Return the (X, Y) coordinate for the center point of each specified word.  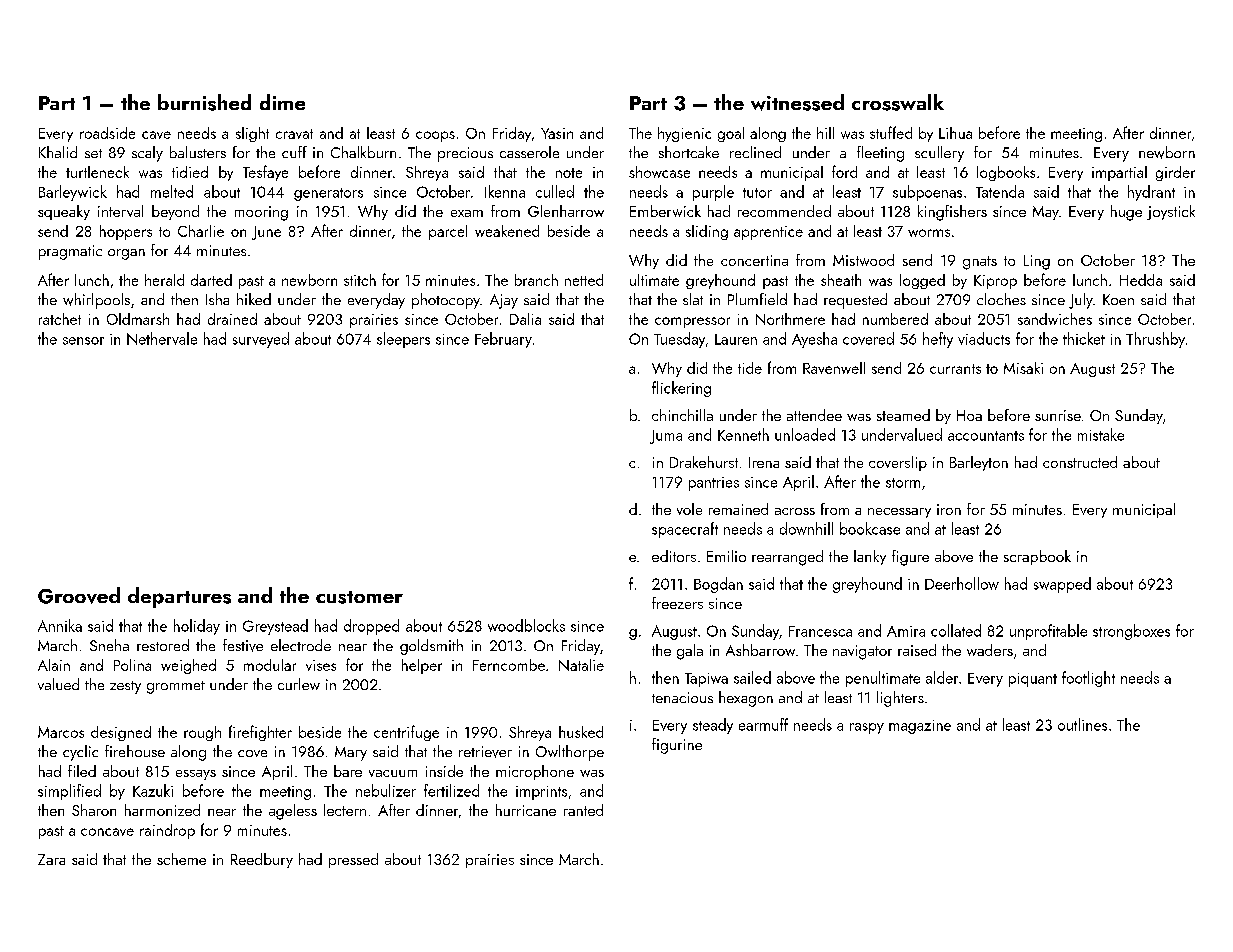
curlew (299, 684)
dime (282, 102)
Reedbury (262, 860)
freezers (677, 603)
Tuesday (679, 340)
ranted (583, 810)
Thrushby (1155, 340)
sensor (83, 341)
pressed (353, 860)
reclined (755, 152)
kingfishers (952, 213)
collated (956, 630)
